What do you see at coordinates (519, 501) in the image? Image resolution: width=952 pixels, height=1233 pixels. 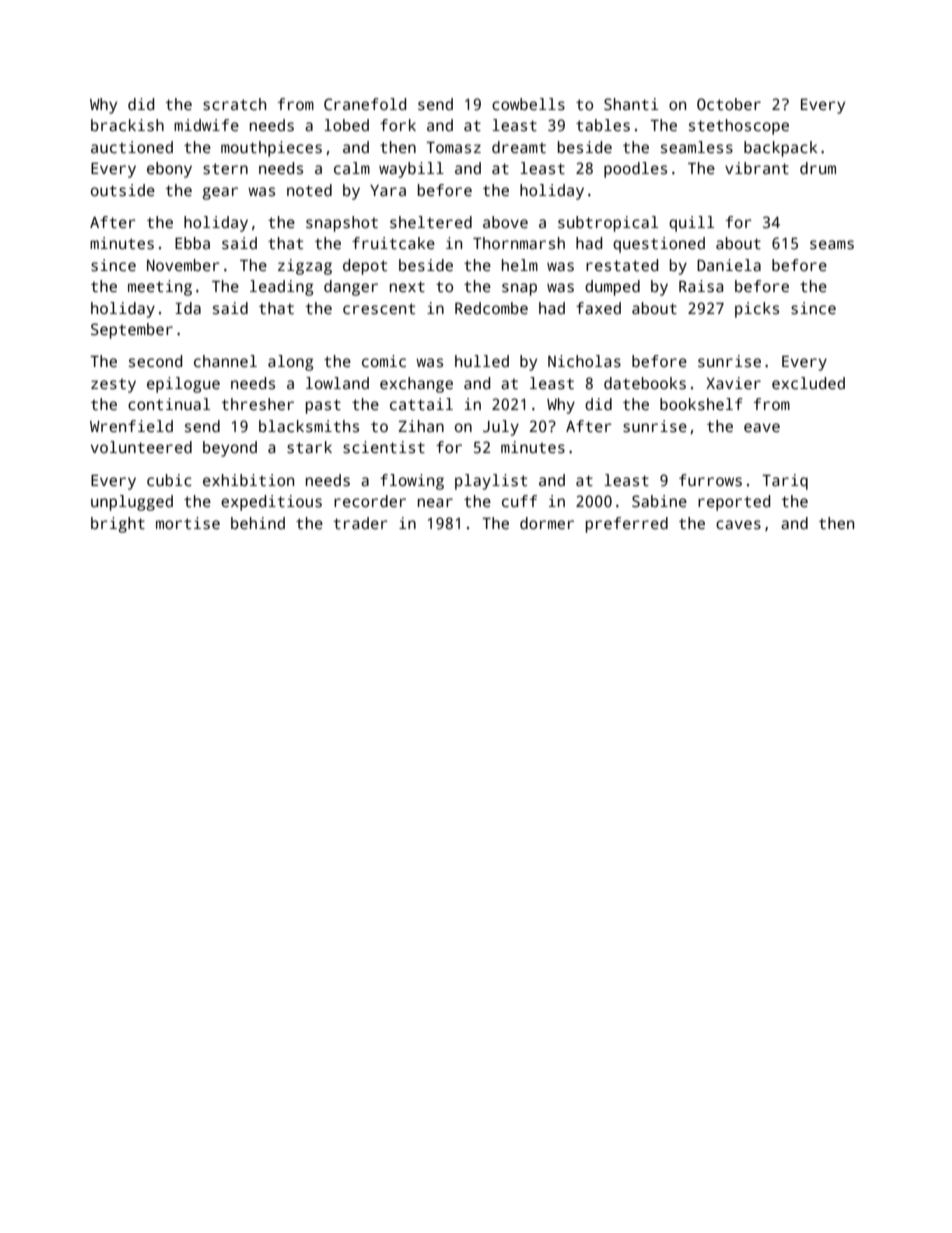 I see `cuff` at bounding box center [519, 501].
